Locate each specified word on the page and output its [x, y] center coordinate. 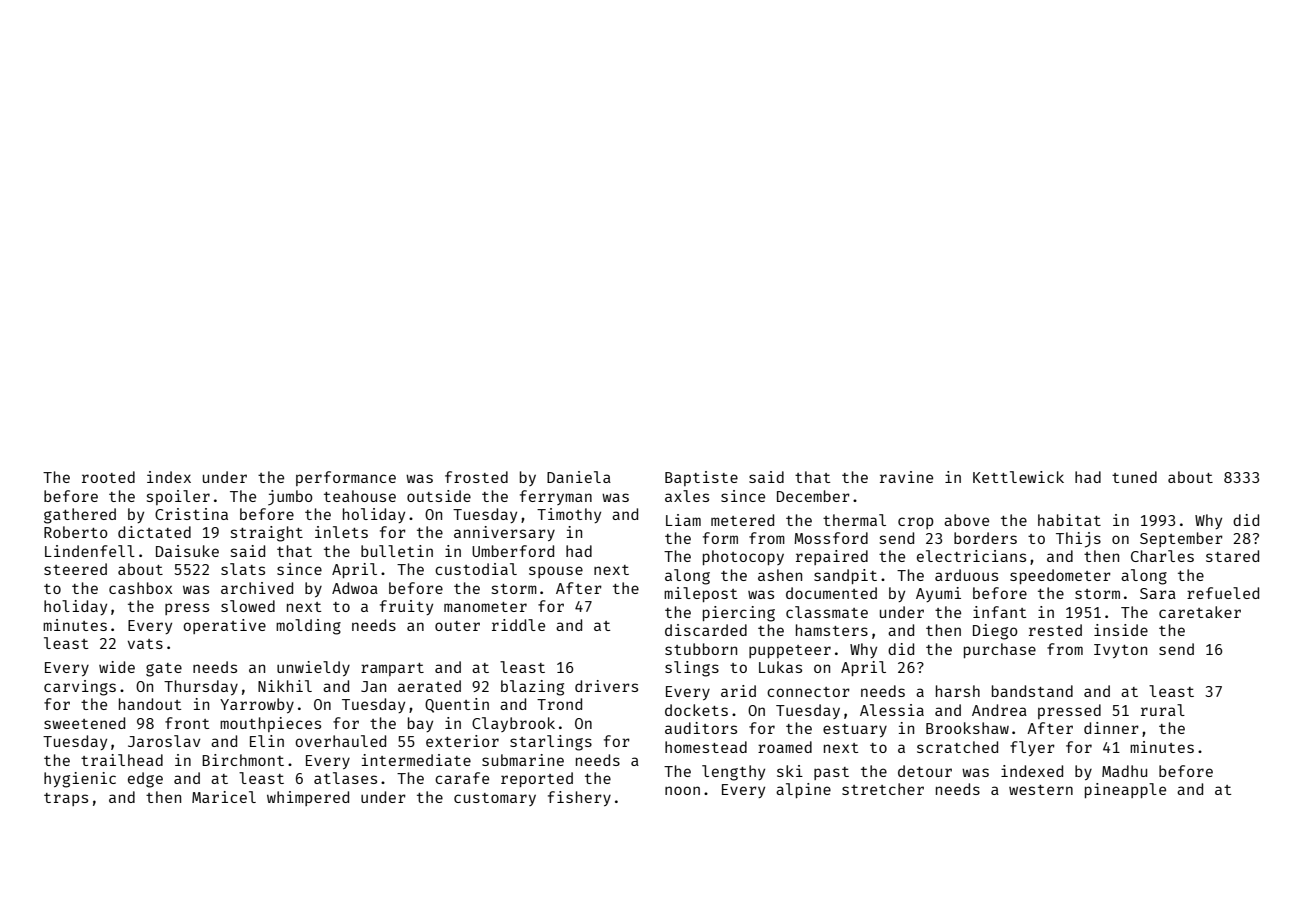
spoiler [178, 497]
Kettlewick [1018, 477]
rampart [392, 669]
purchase [1000, 650]
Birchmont [243, 760]
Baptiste [701, 478]
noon [682, 790]
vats [145, 644]
